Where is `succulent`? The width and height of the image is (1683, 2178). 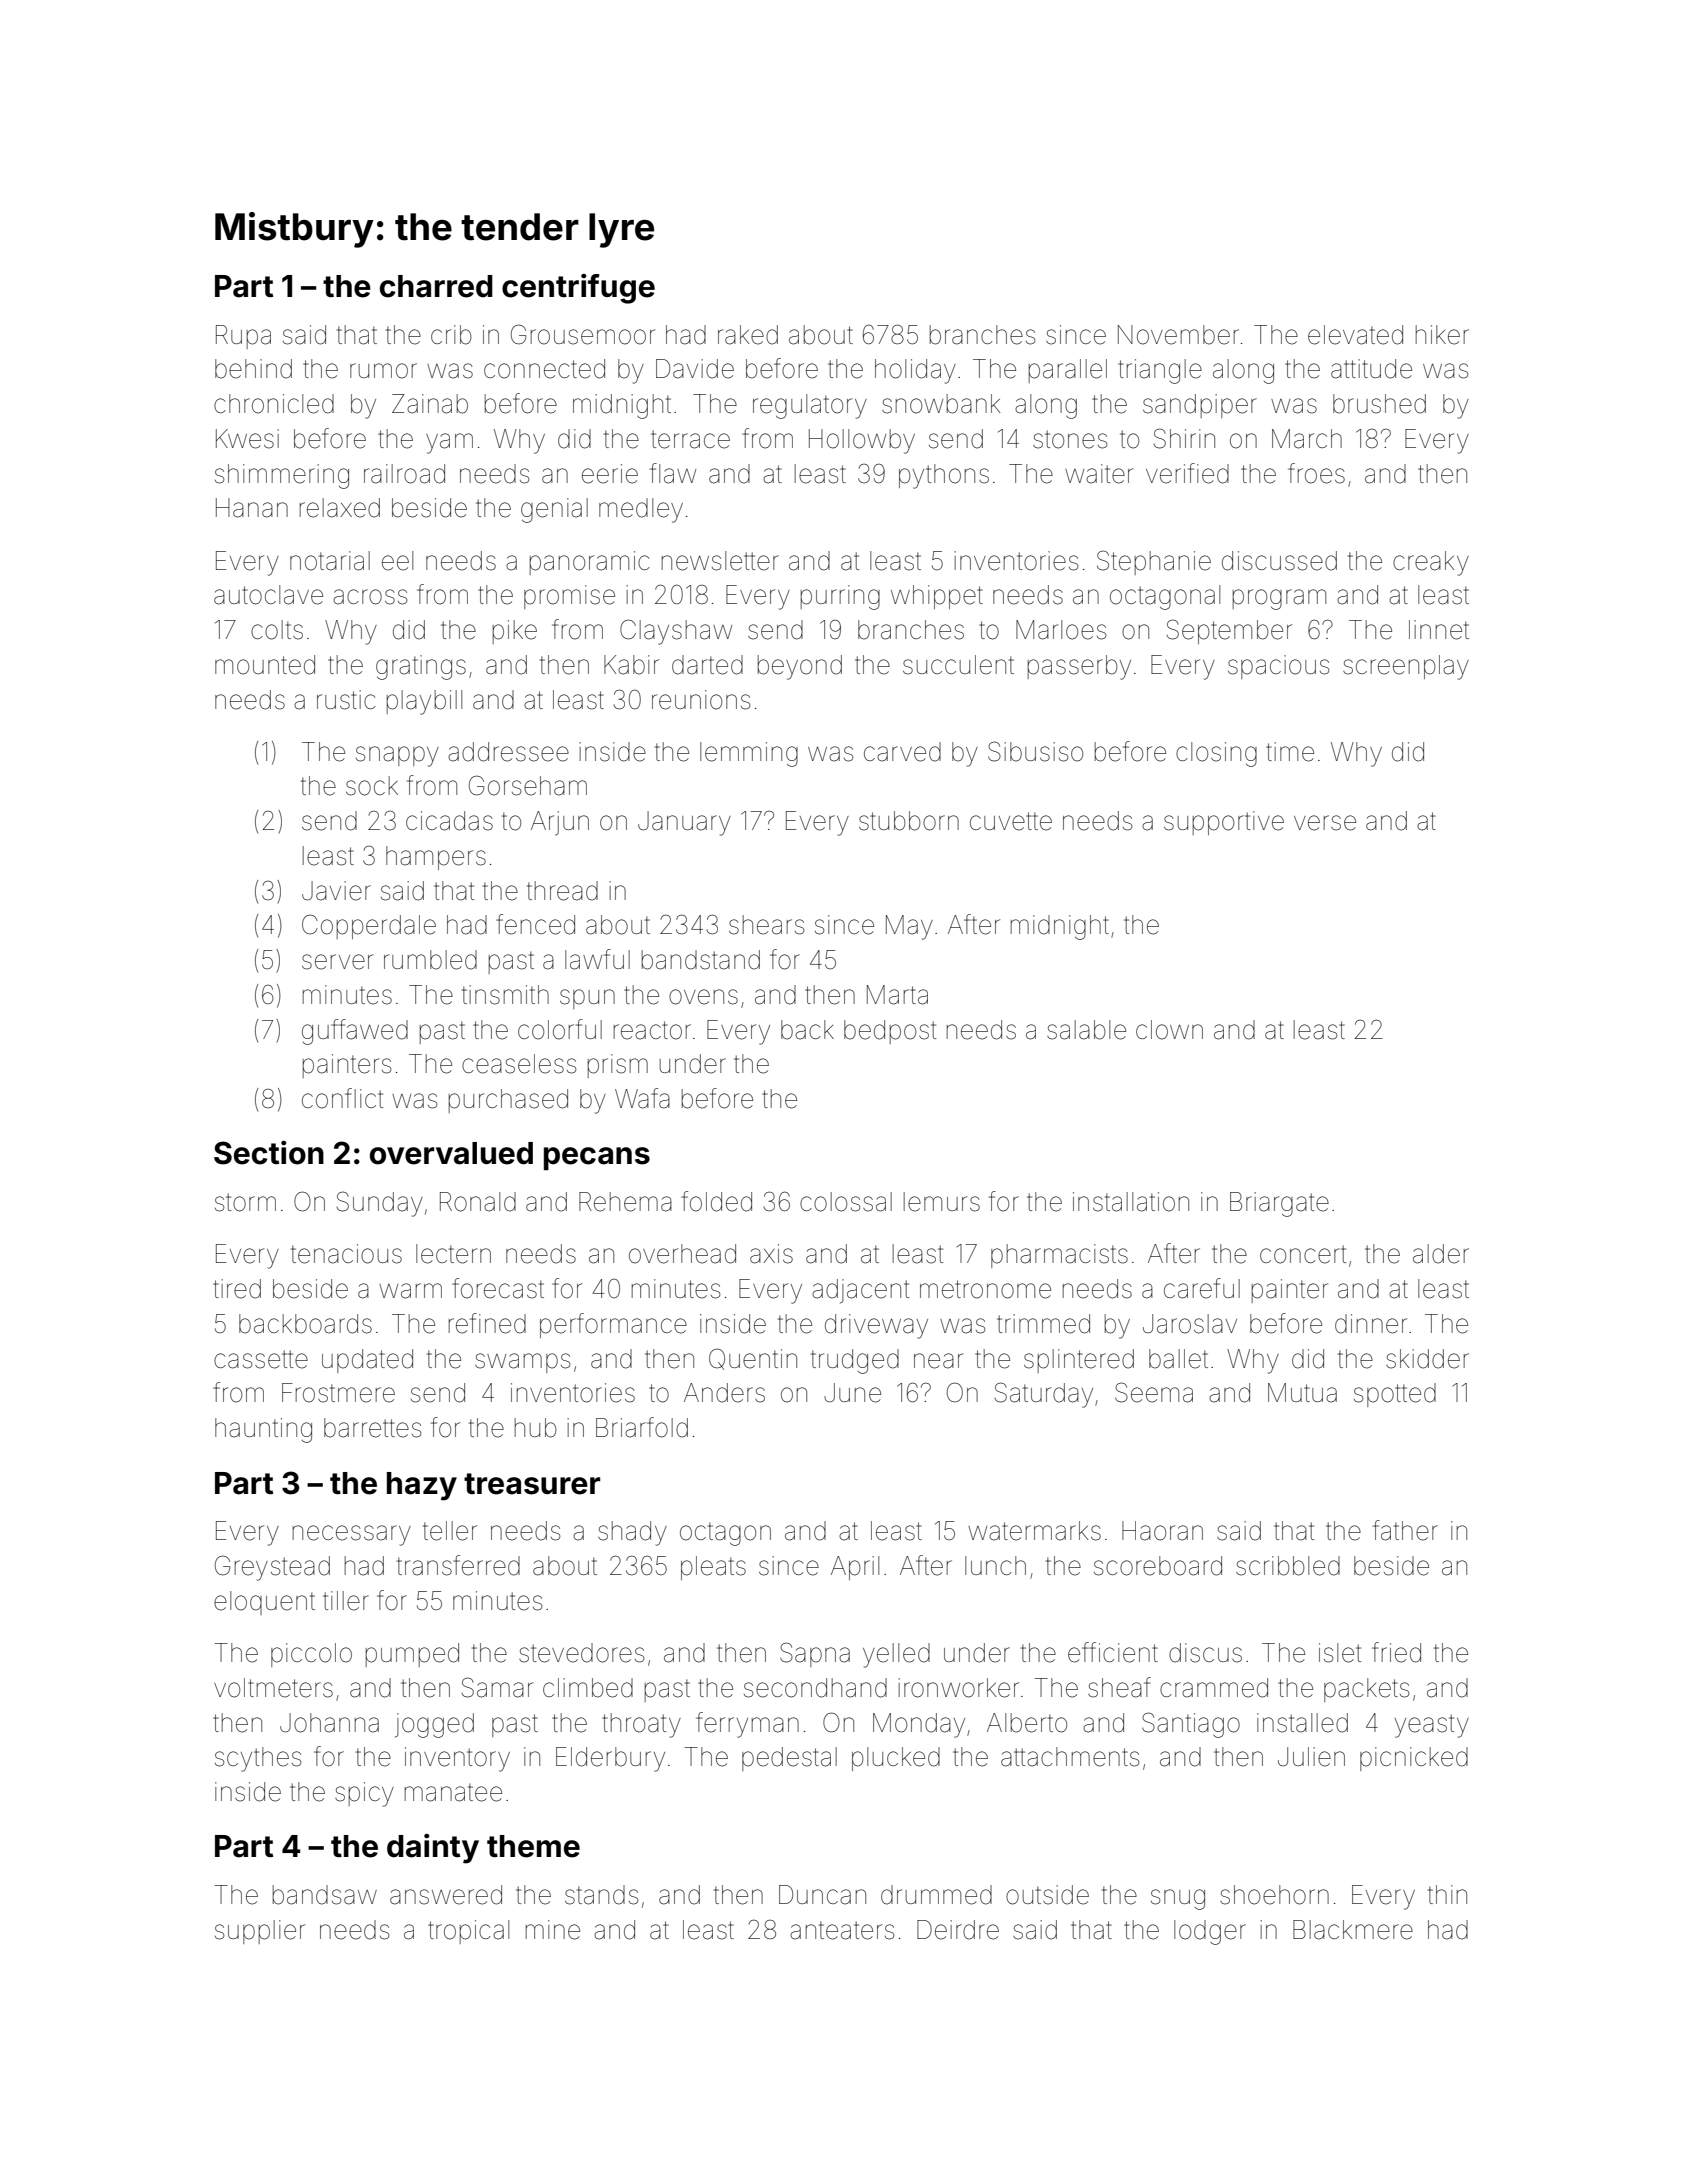 succulent is located at coordinates (958, 665).
